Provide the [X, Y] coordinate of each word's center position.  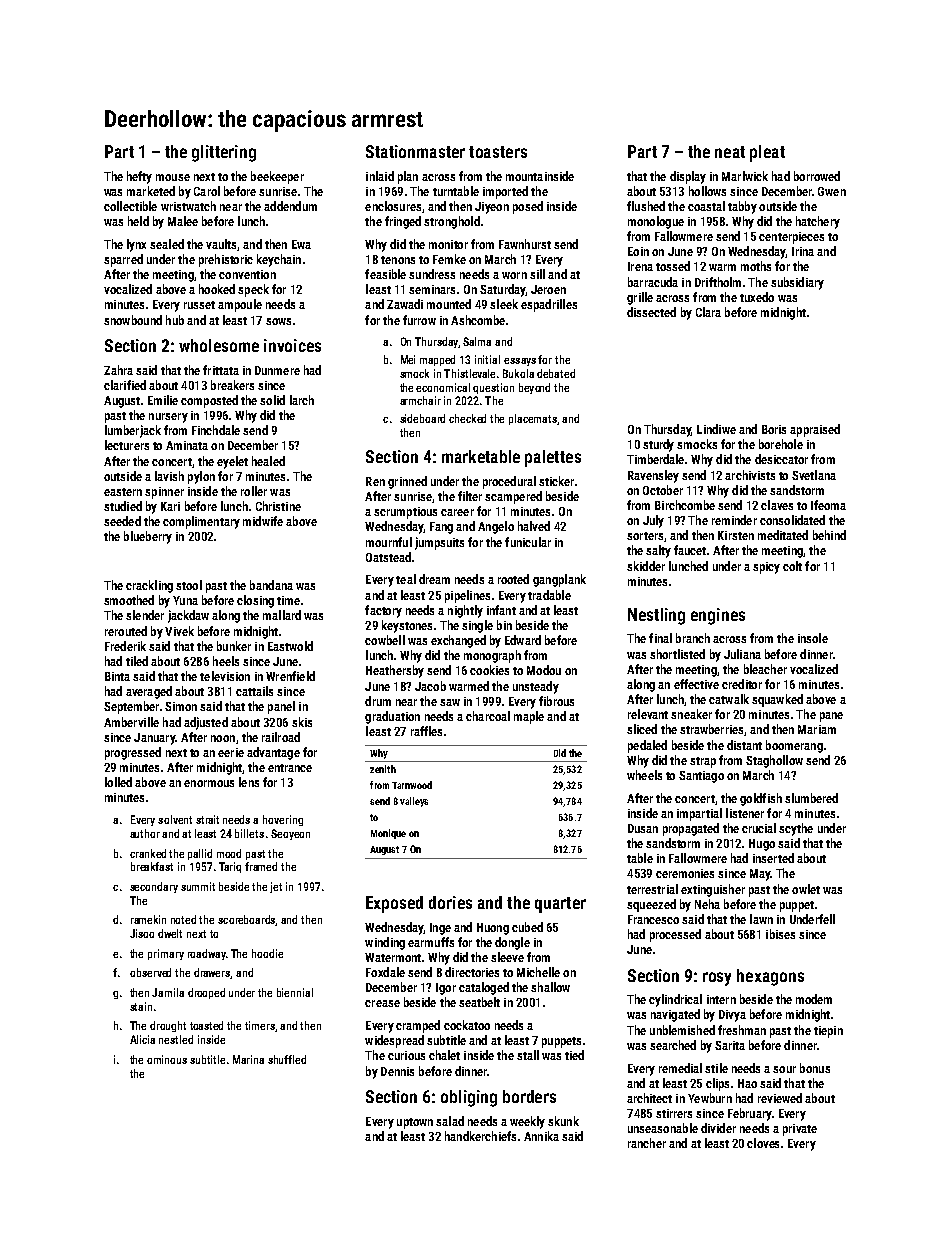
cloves [763, 1143]
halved [534, 526]
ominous [167, 1059]
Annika [541, 1136]
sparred [123, 260]
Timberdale [655, 459]
